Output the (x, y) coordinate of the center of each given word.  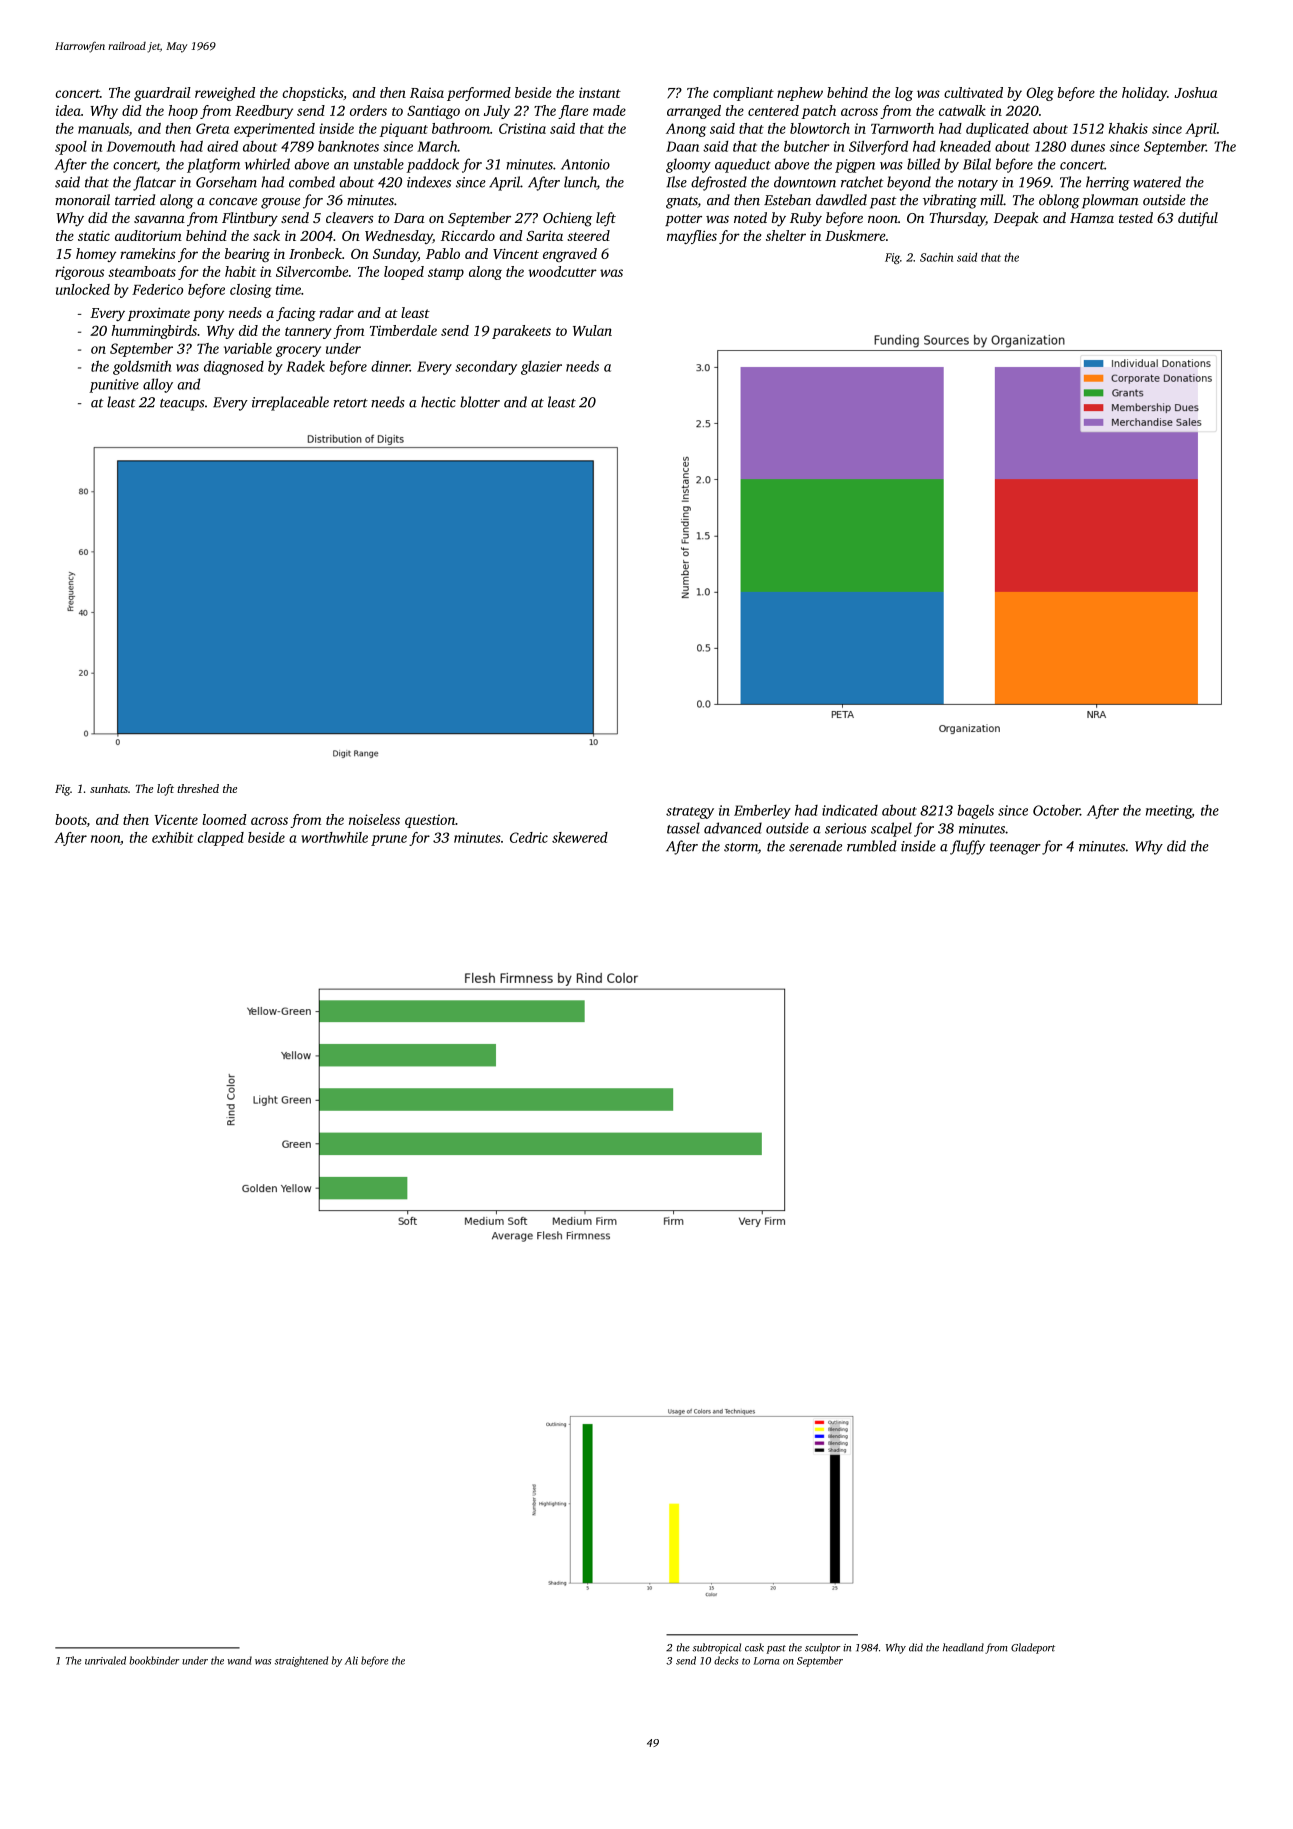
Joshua (1196, 92)
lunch (580, 183)
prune (389, 840)
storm (741, 847)
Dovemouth (141, 146)
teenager (1015, 849)
